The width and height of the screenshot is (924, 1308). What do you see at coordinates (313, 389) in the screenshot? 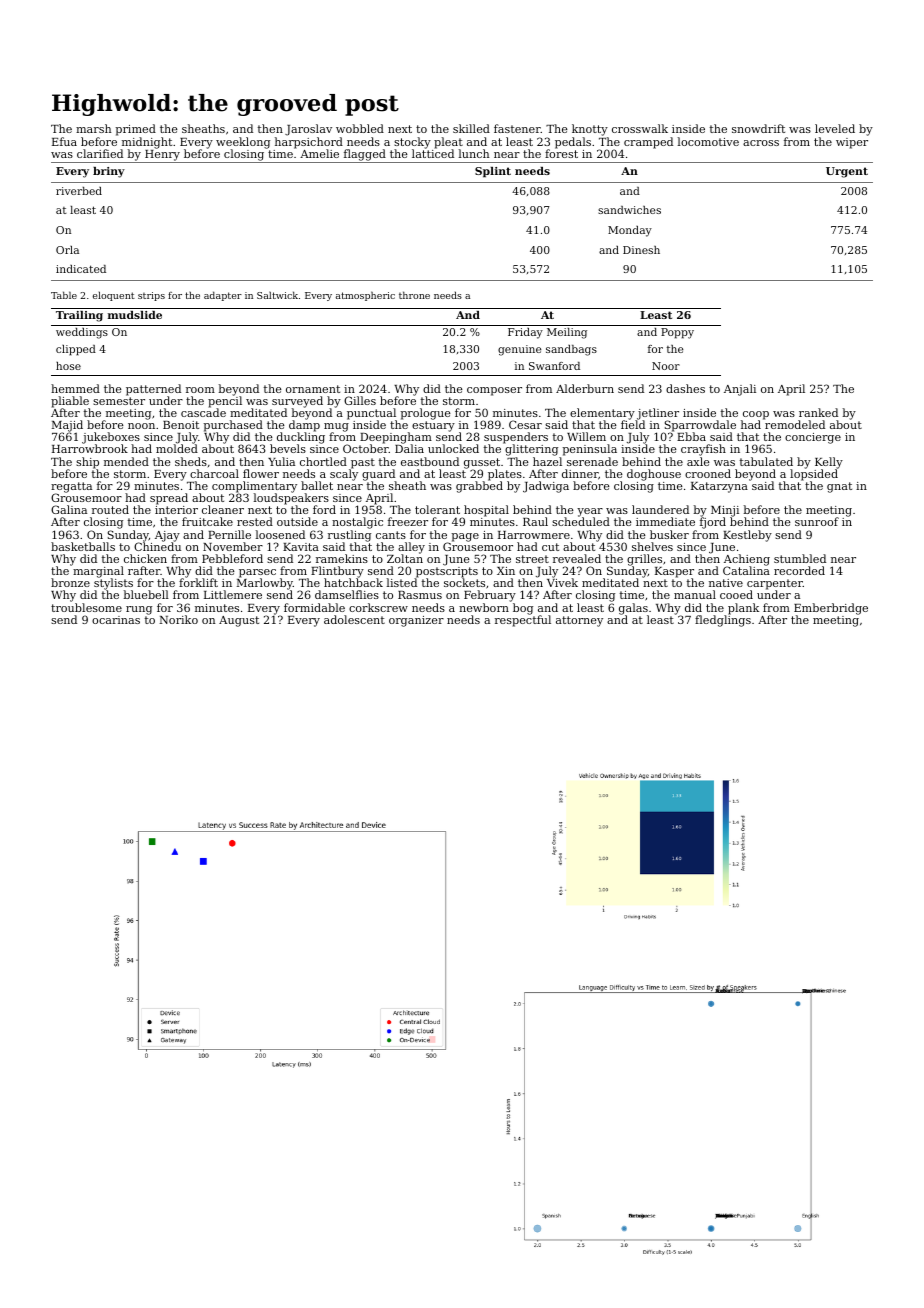
I see `ornament` at bounding box center [313, 389].
